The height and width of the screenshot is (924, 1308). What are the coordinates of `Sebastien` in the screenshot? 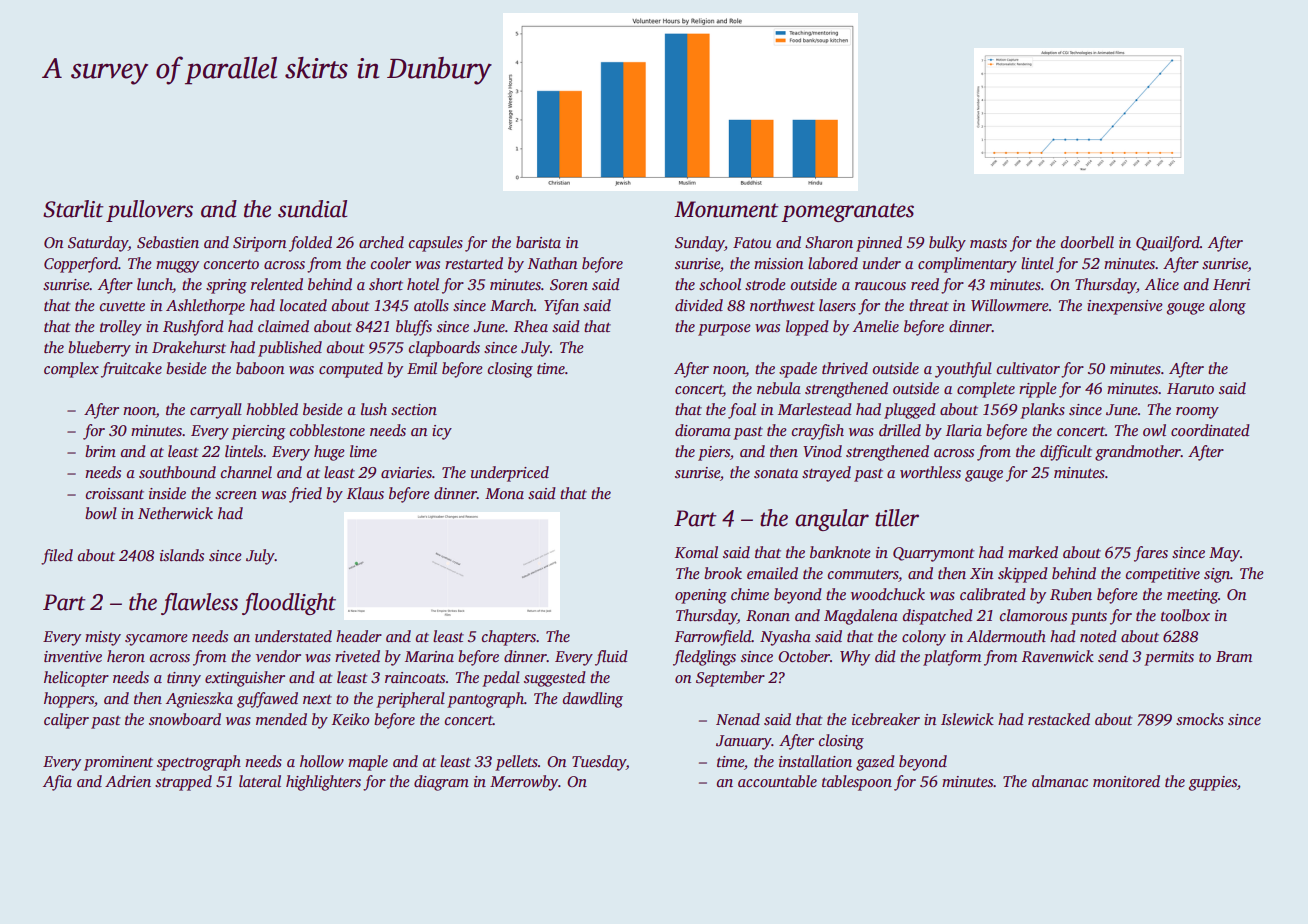 It's located at (168, 242).
